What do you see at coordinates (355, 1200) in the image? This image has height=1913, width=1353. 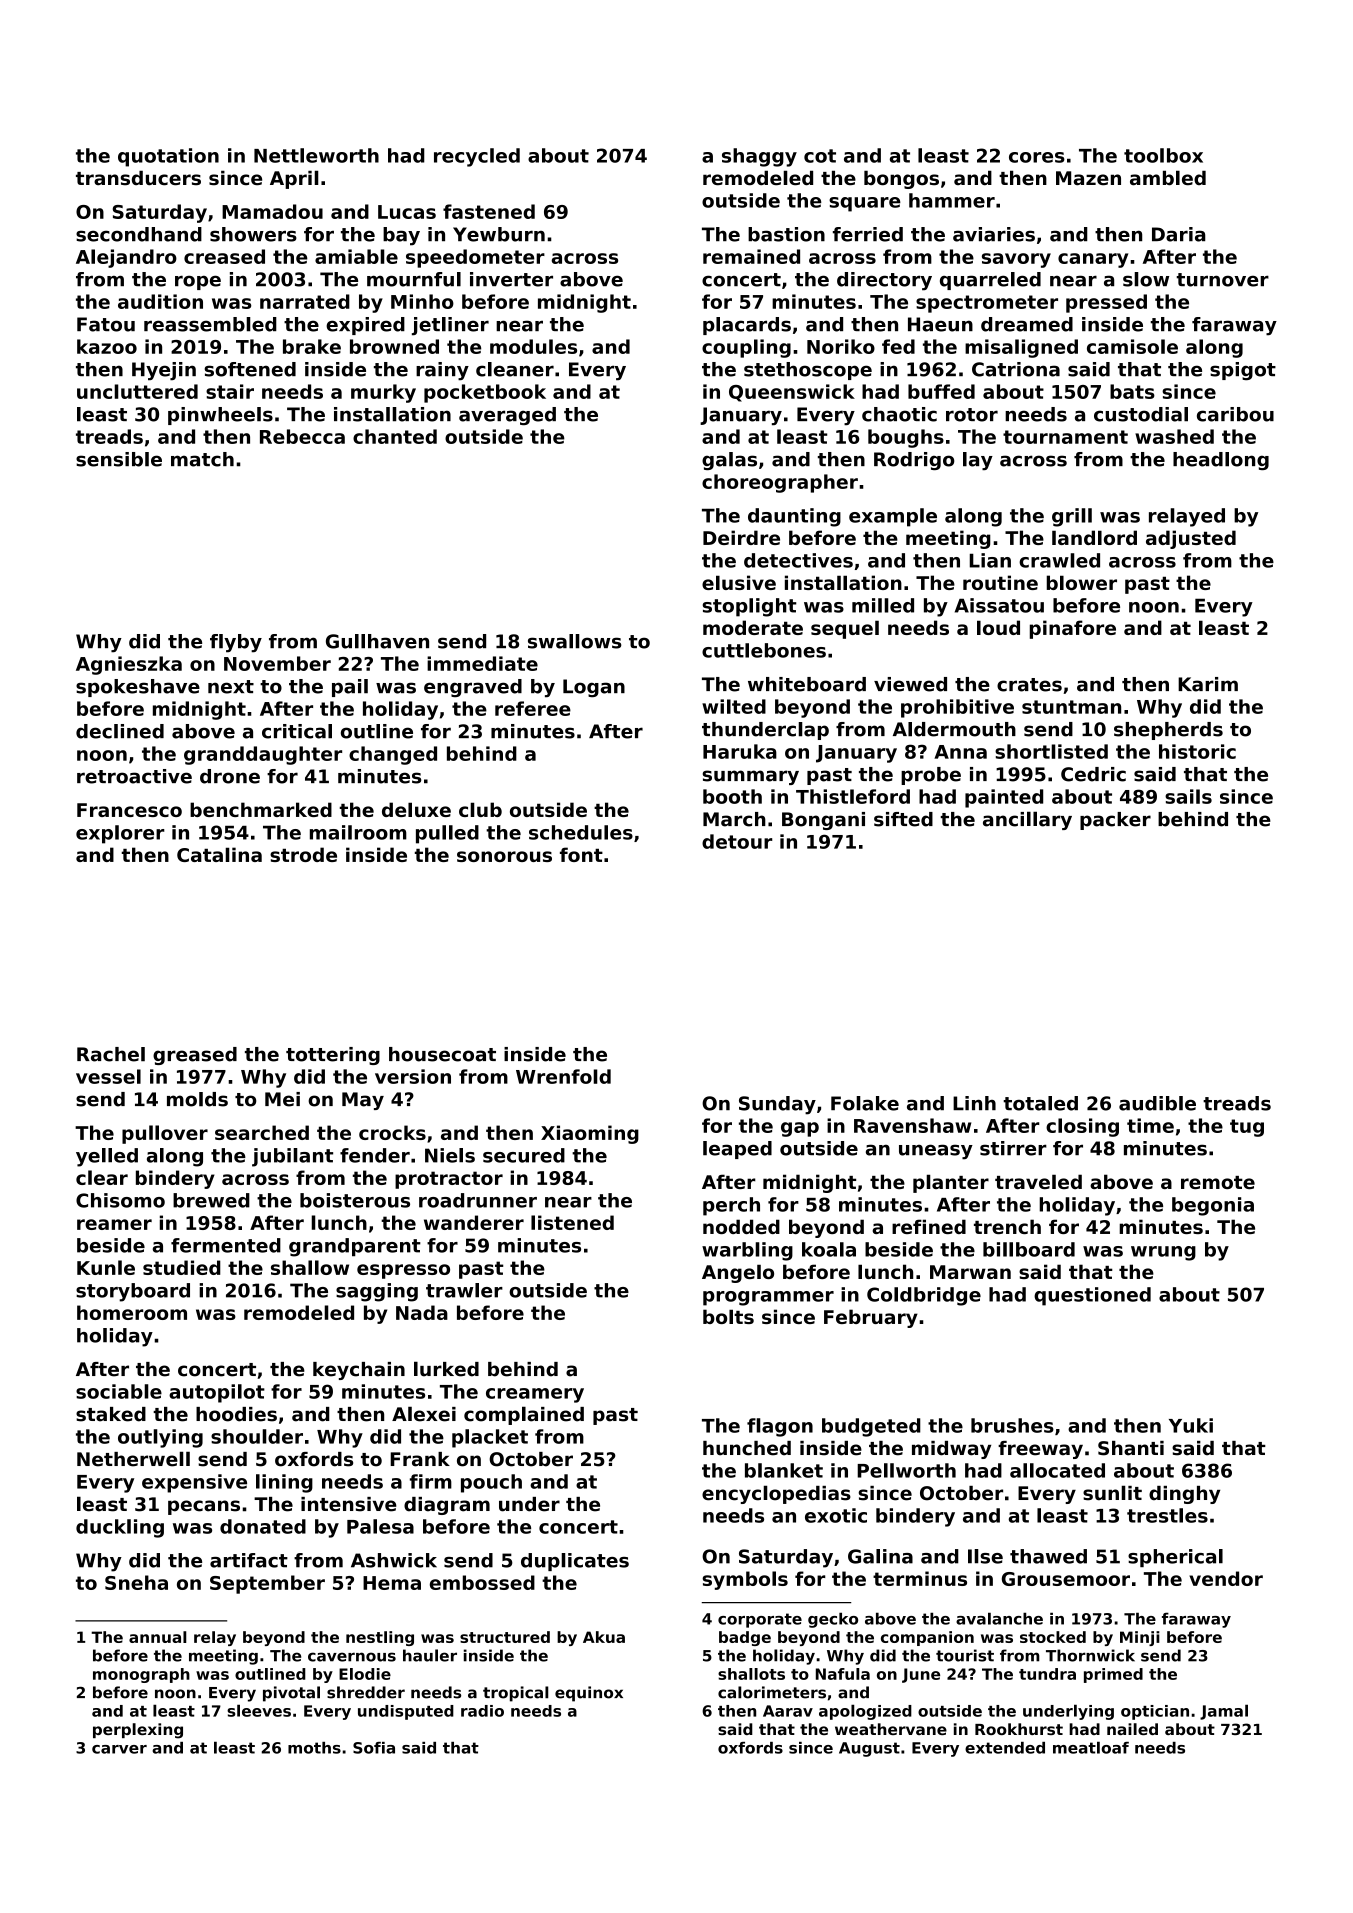 I see `boisterous` at bounding box center [355, 1200].
